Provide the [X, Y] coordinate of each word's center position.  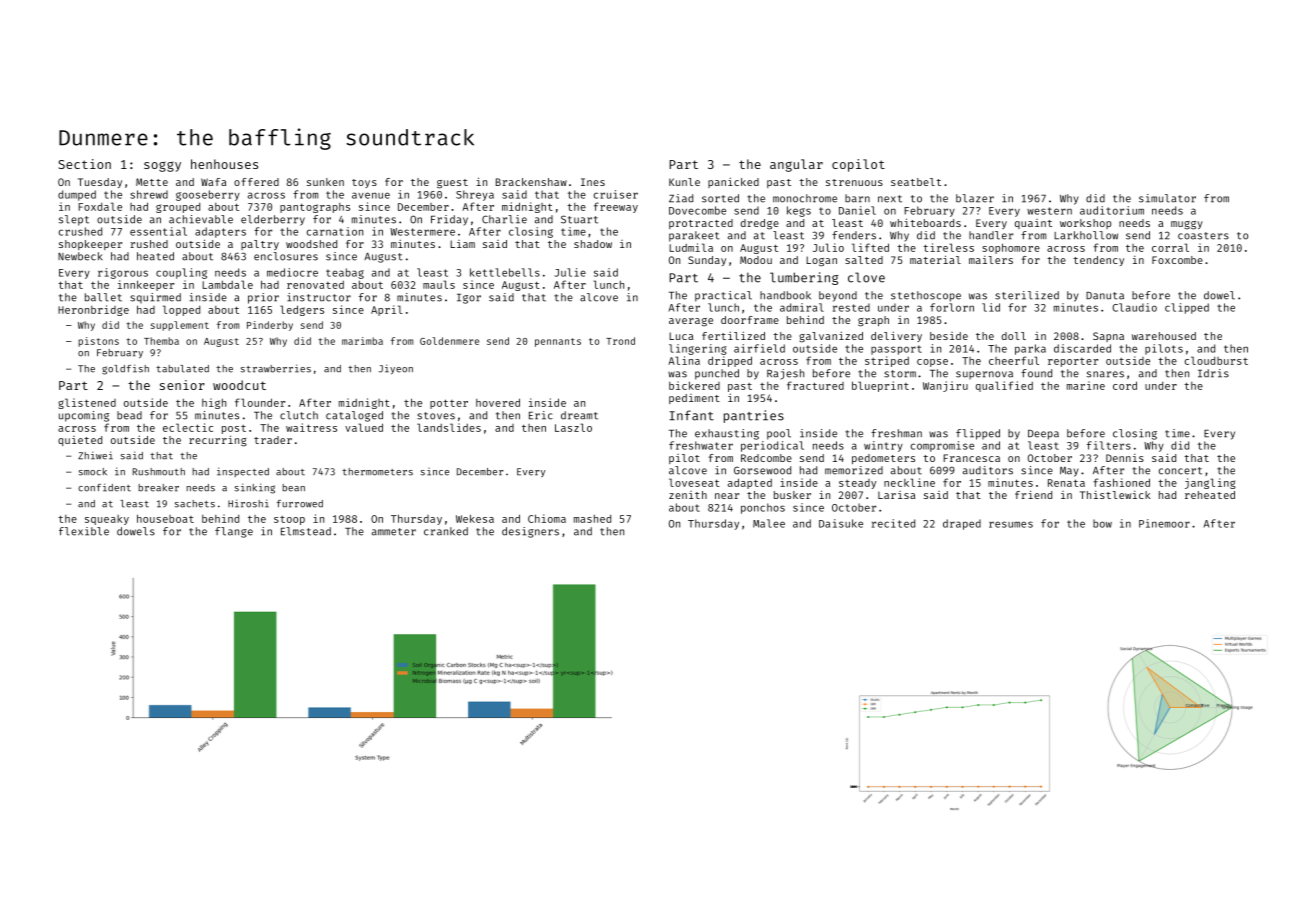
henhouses [224, 164]
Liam [462, 244]
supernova [984, 375]
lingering [698, 349]
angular [796, 165]
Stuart [579, 219]
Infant [691, 415]
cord [1125, 385]
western [1049, 211]
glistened [87, 403]
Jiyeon [395, 369]
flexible [84, 531]
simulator [1167, 198]
